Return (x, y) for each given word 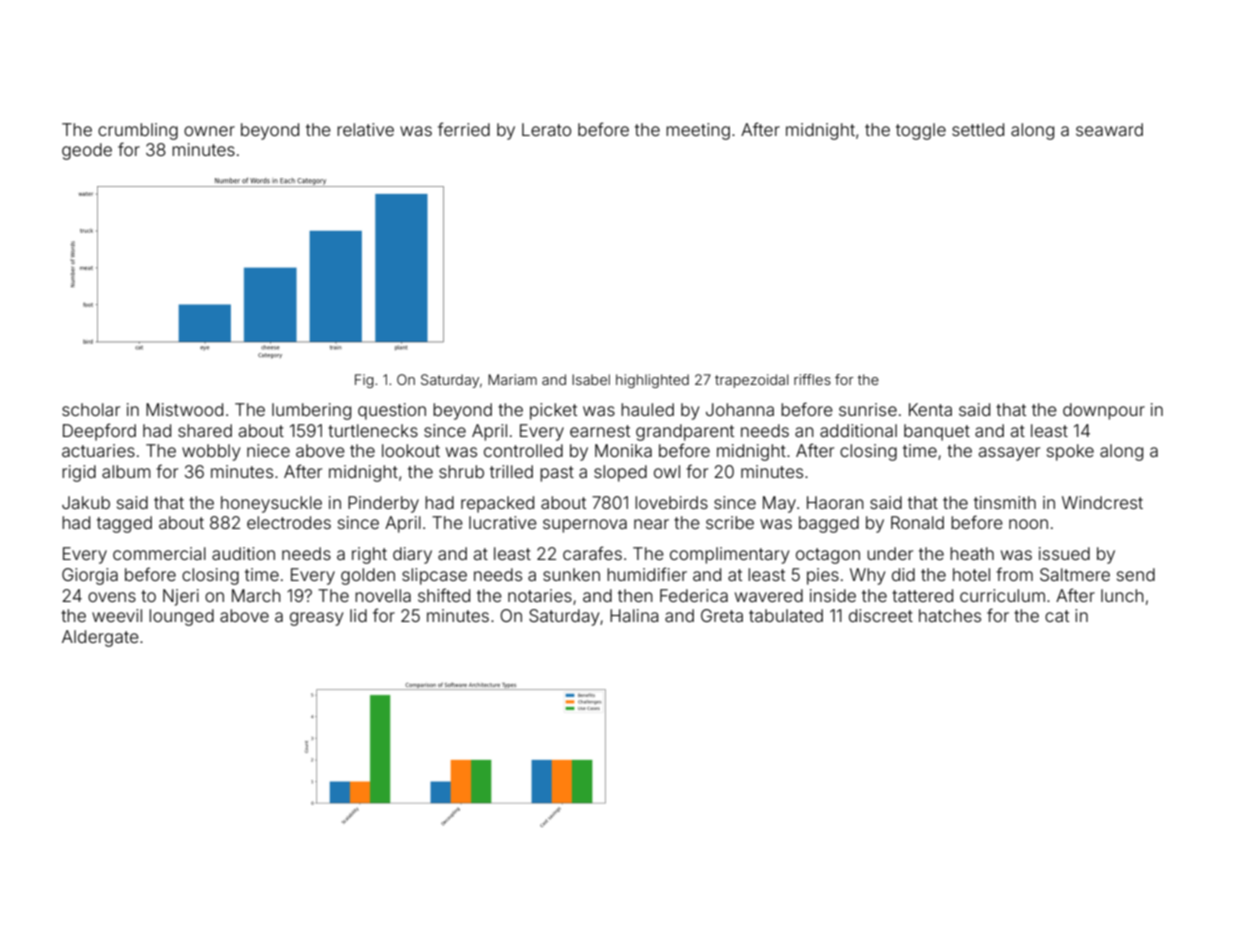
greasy (316, 619)
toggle (921, 131)
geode (87, 151)
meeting (698, 131)
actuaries (98, 450)
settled (978, 129)
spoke (1070, 452)
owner (209, 131)
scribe (730, 522)
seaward (1109, 129)
